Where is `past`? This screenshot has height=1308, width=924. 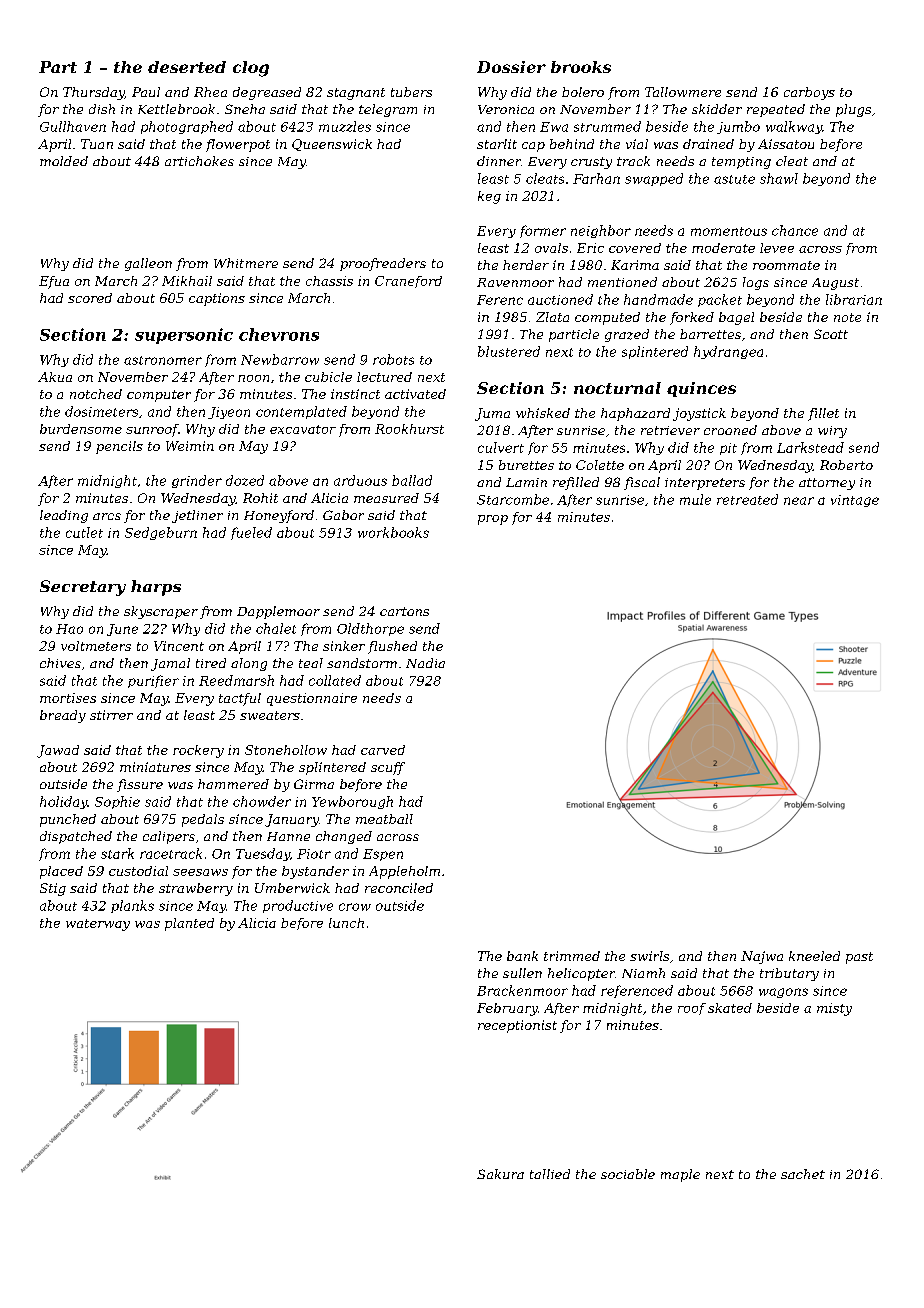
past is located at coordinates (859, 958).
